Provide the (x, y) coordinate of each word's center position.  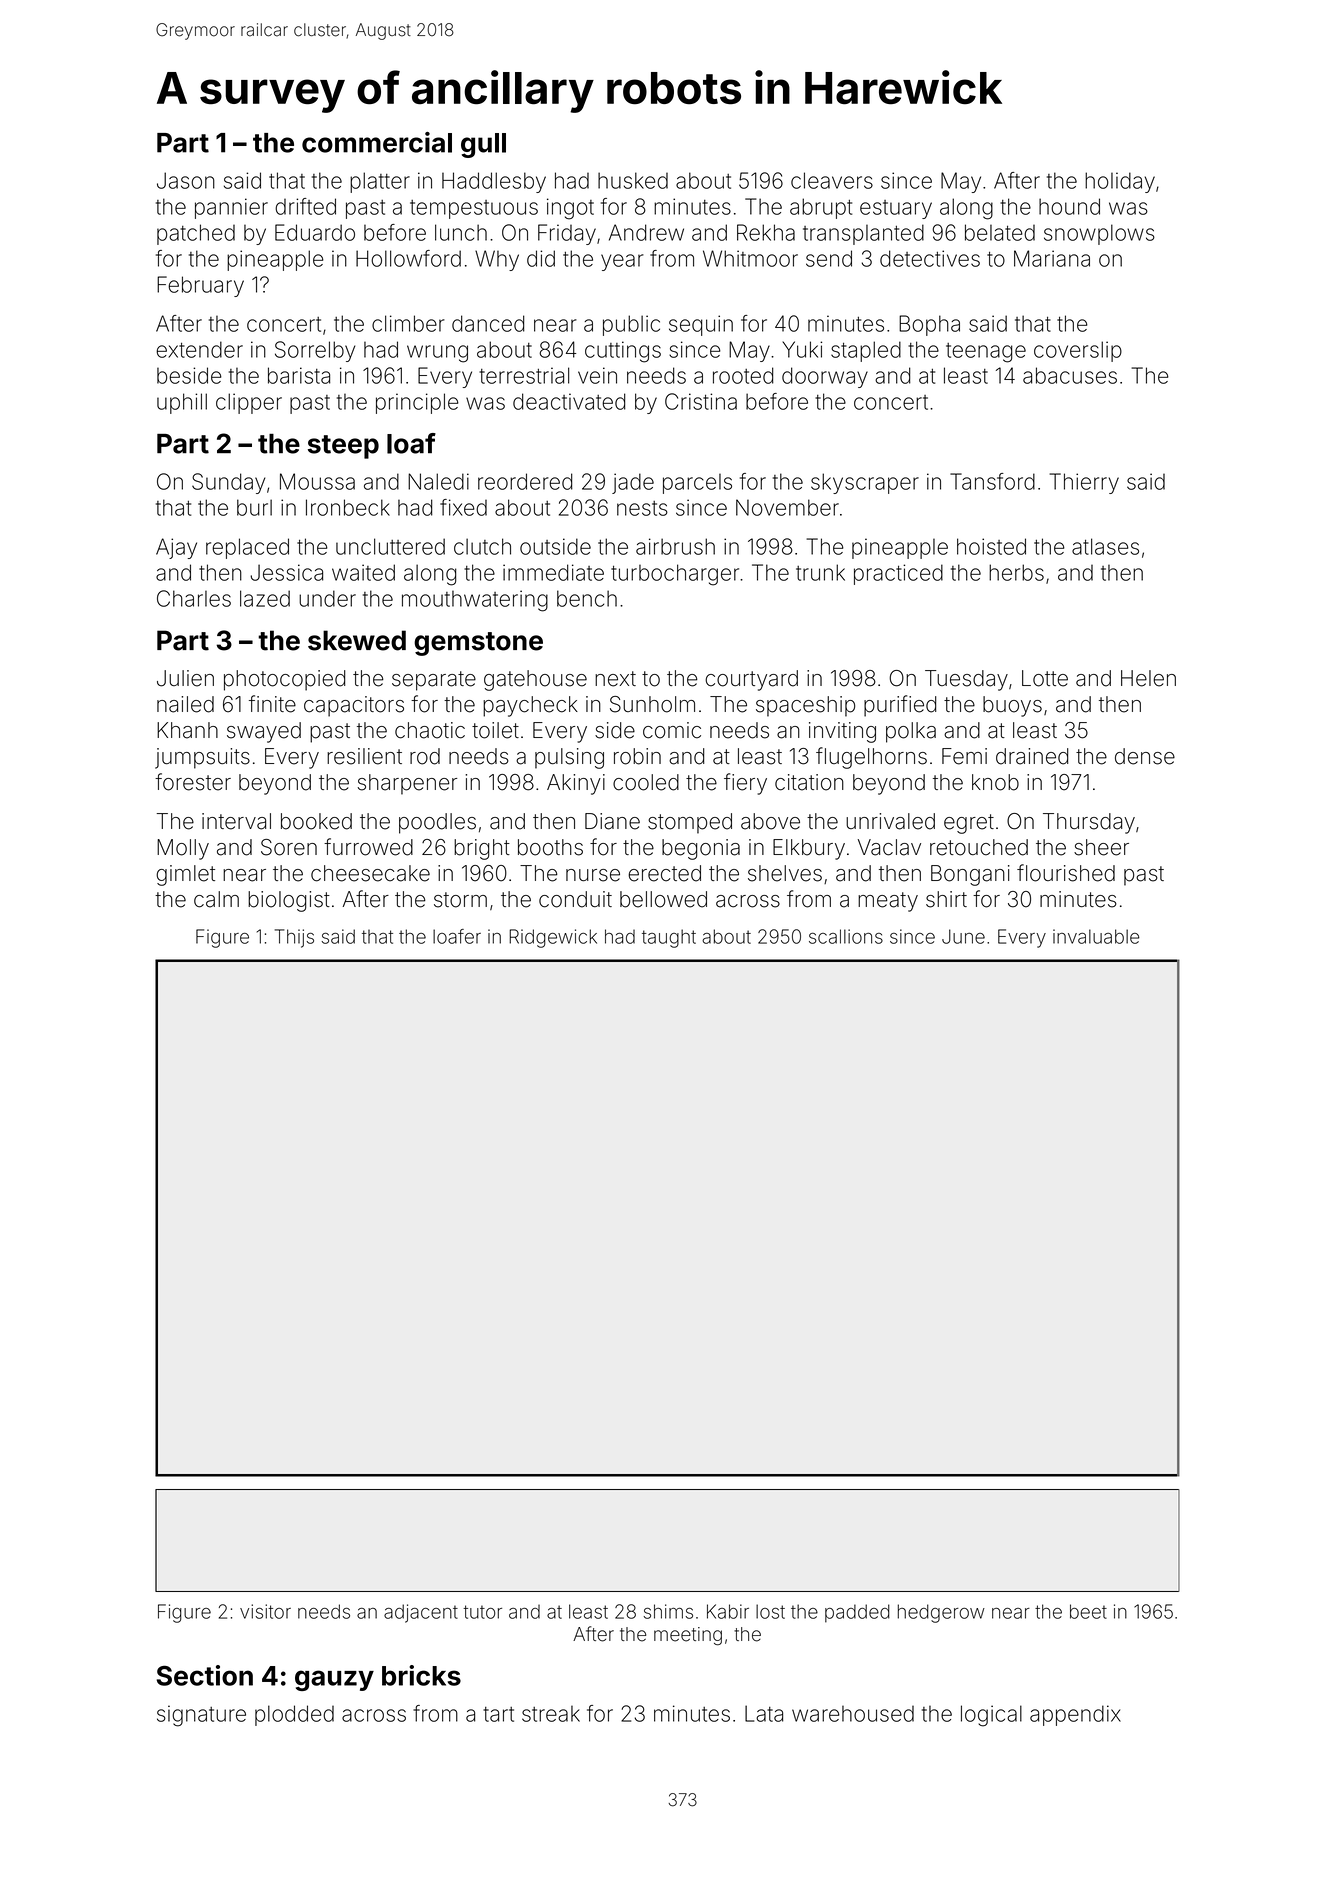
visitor (265, 1611)
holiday (1120, 182)
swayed (264, 732)
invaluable (1096, 936)
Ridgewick (553, 938)
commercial (377, 142)
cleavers (832, 180)
